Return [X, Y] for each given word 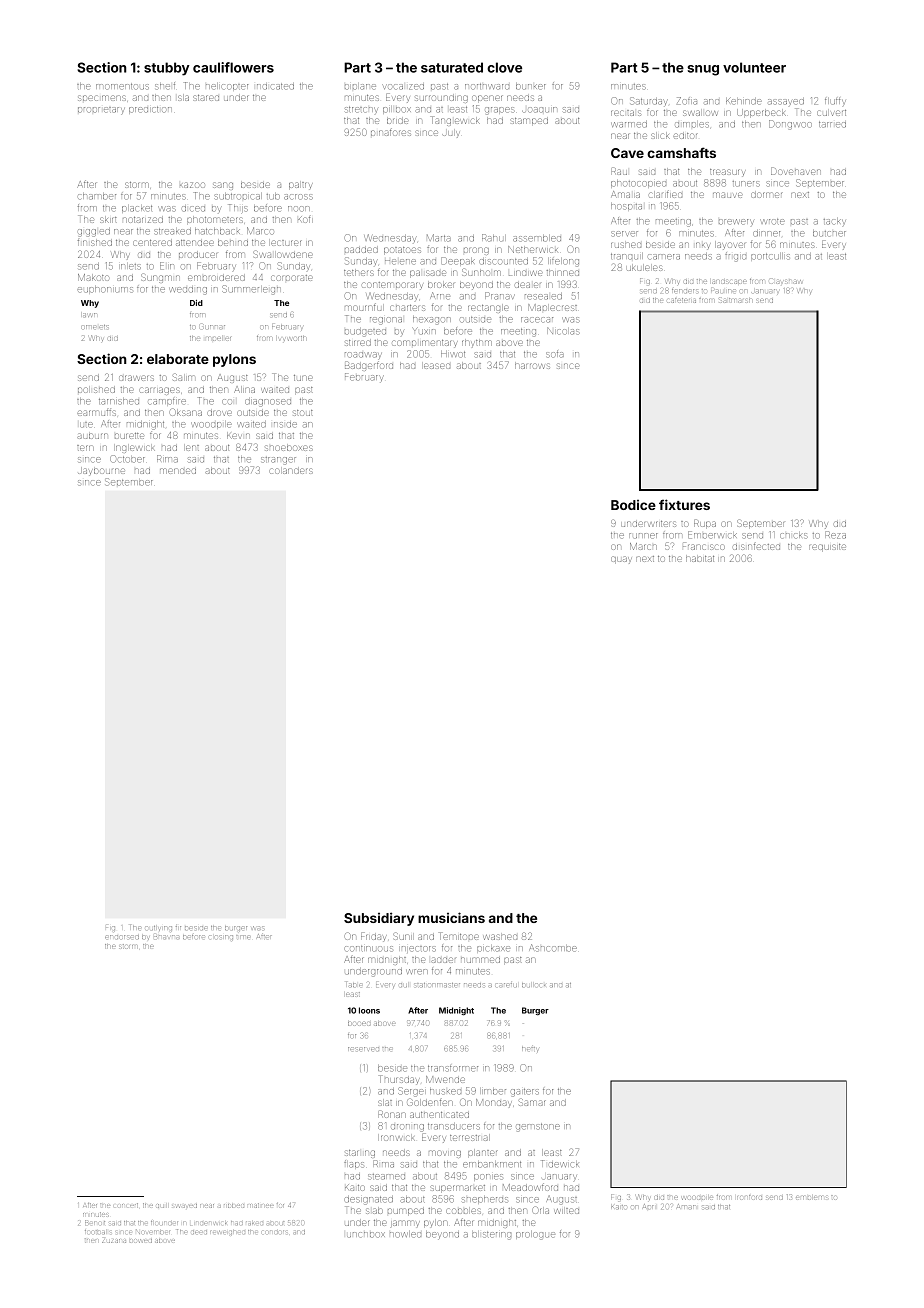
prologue [535, 1235]
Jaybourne [101, 471]
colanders [291, 471]
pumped [406, 1211]
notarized [143, 219]
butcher [829, 233]
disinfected [756, 546]
